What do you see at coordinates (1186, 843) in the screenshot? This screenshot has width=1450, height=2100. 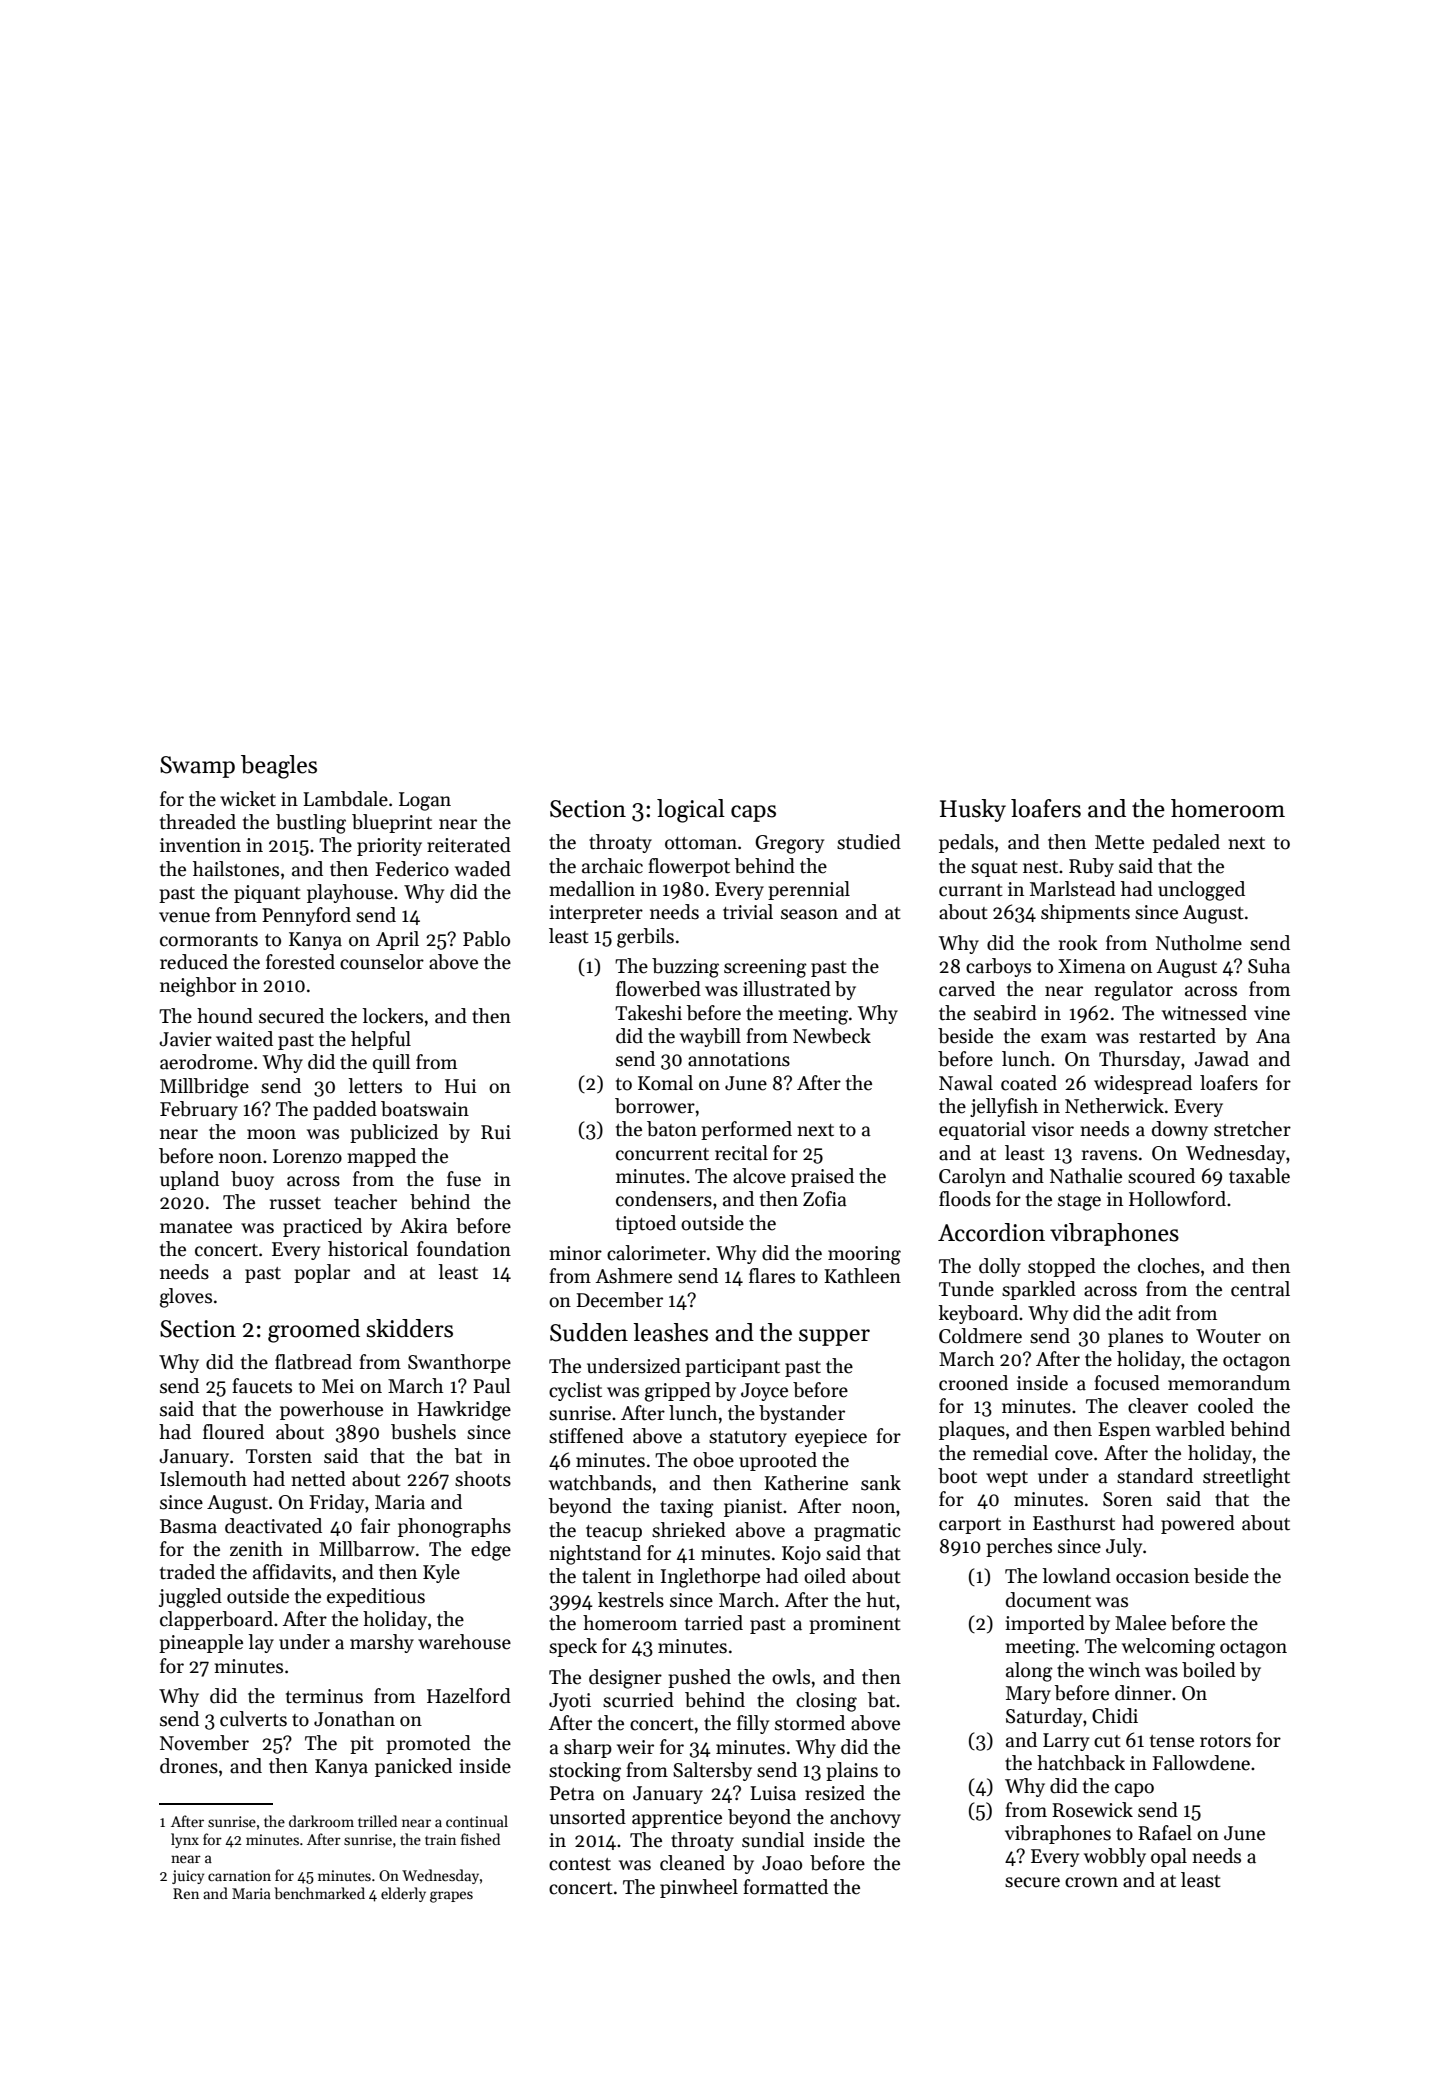 I see `pedaled` at bounding box center [1186, 843].
